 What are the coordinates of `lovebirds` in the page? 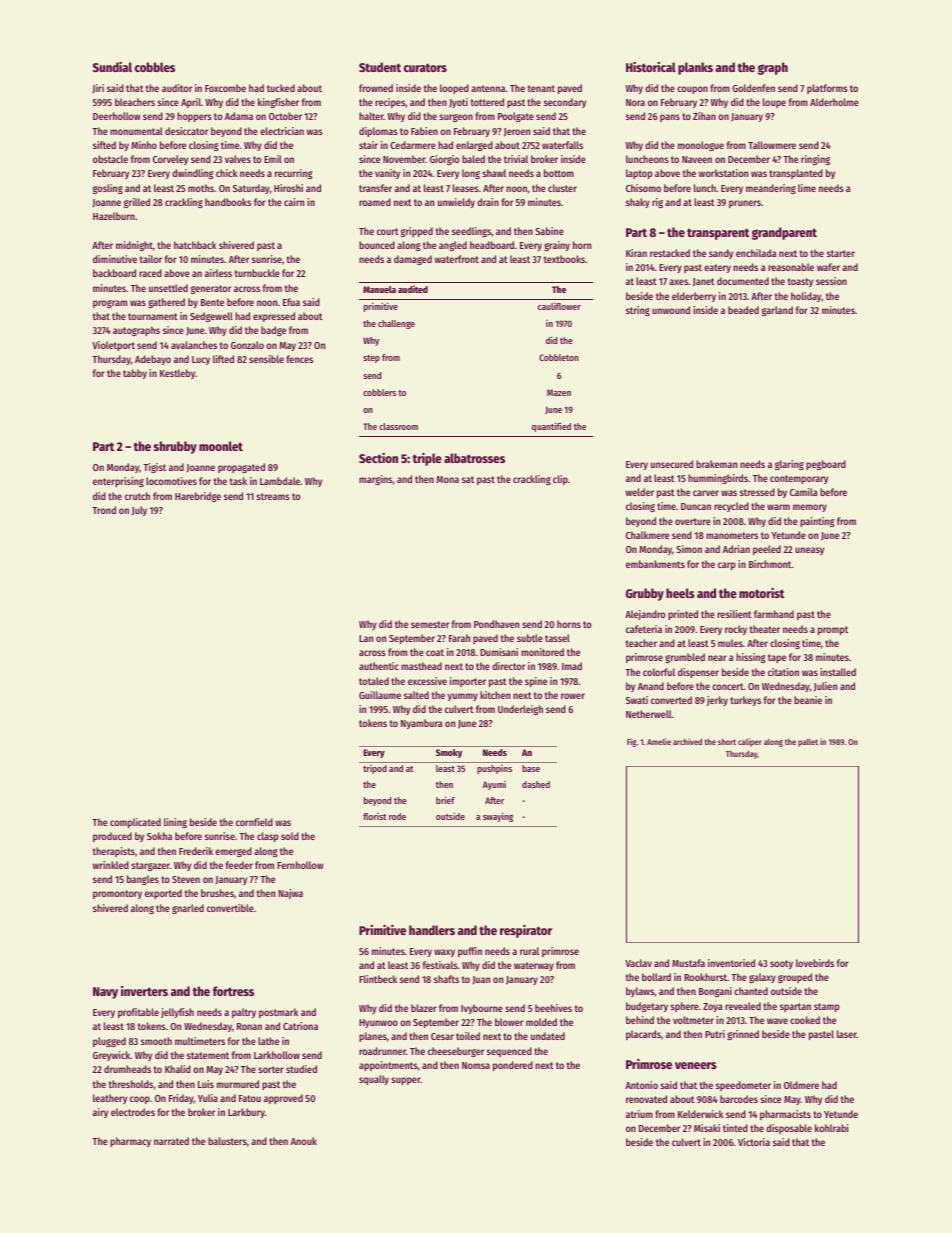 It's located at (815, 963).
